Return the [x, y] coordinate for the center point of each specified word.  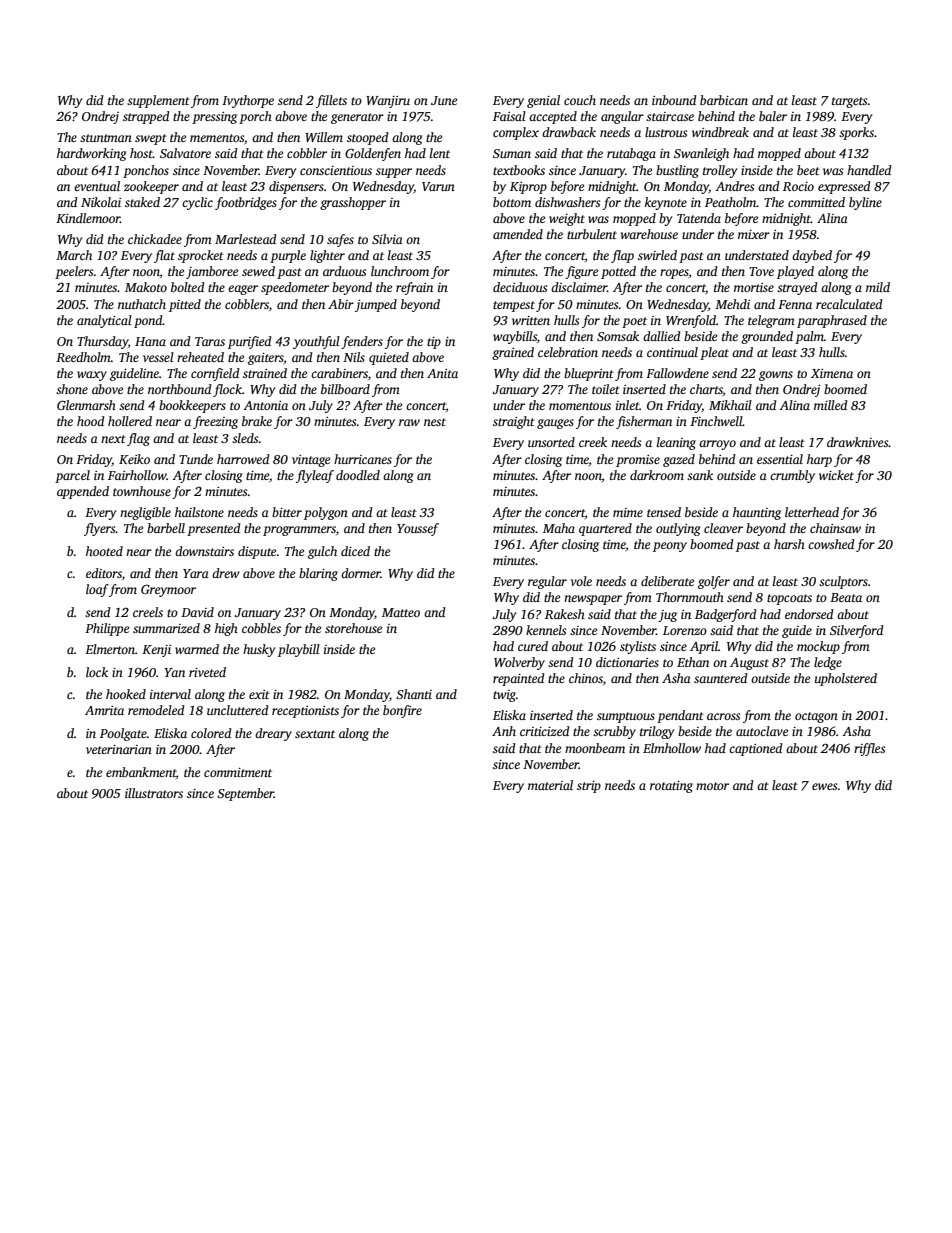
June [444, 100]
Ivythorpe [248, 101]
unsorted [551, 442]
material [550, 785]
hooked [126, 694]
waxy [92, 376]
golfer [714, 582]
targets [849, 102]
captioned [756, 749]
